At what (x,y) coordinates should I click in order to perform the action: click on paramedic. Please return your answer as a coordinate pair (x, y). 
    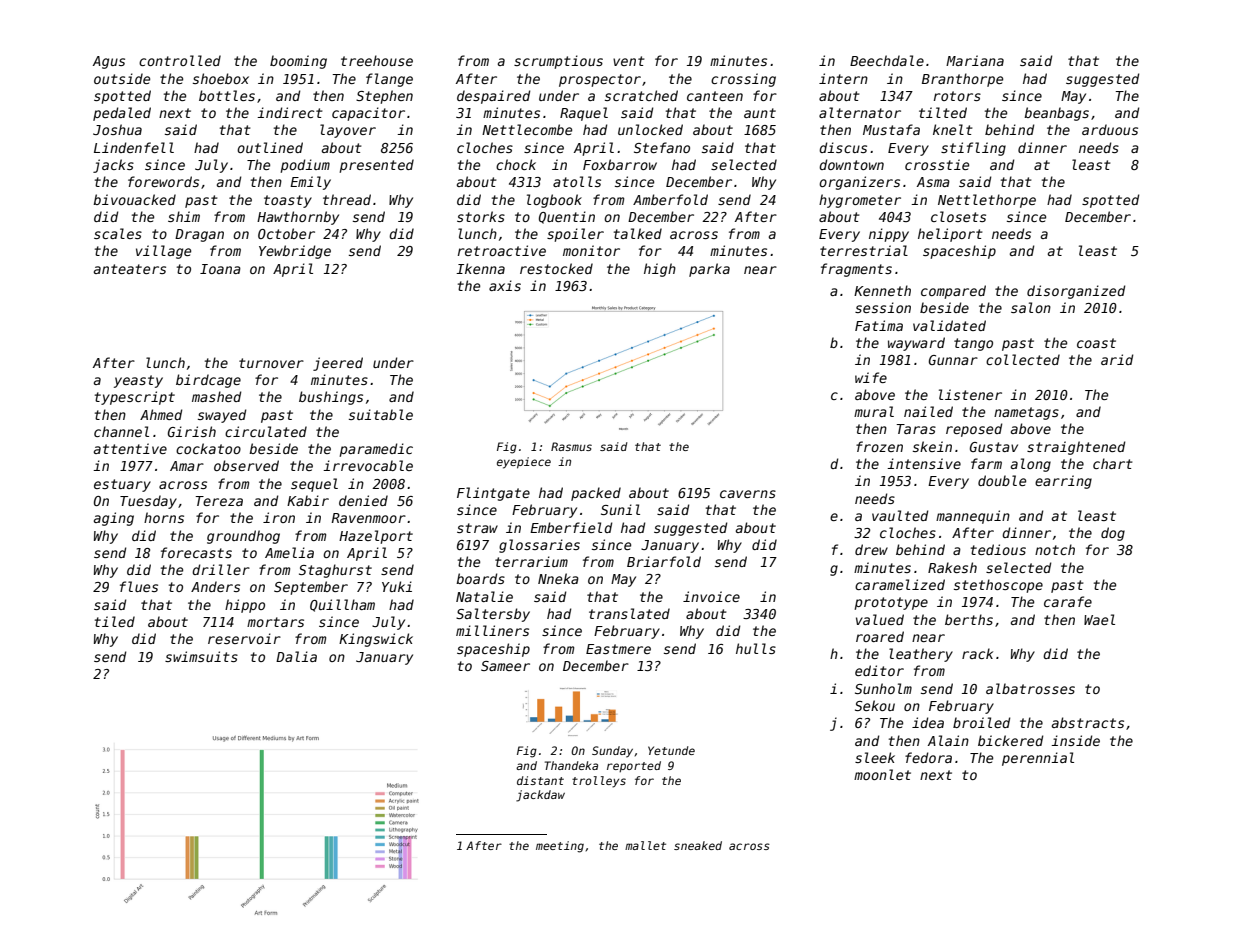
    Looking at the image, I should click on (376, 450).
